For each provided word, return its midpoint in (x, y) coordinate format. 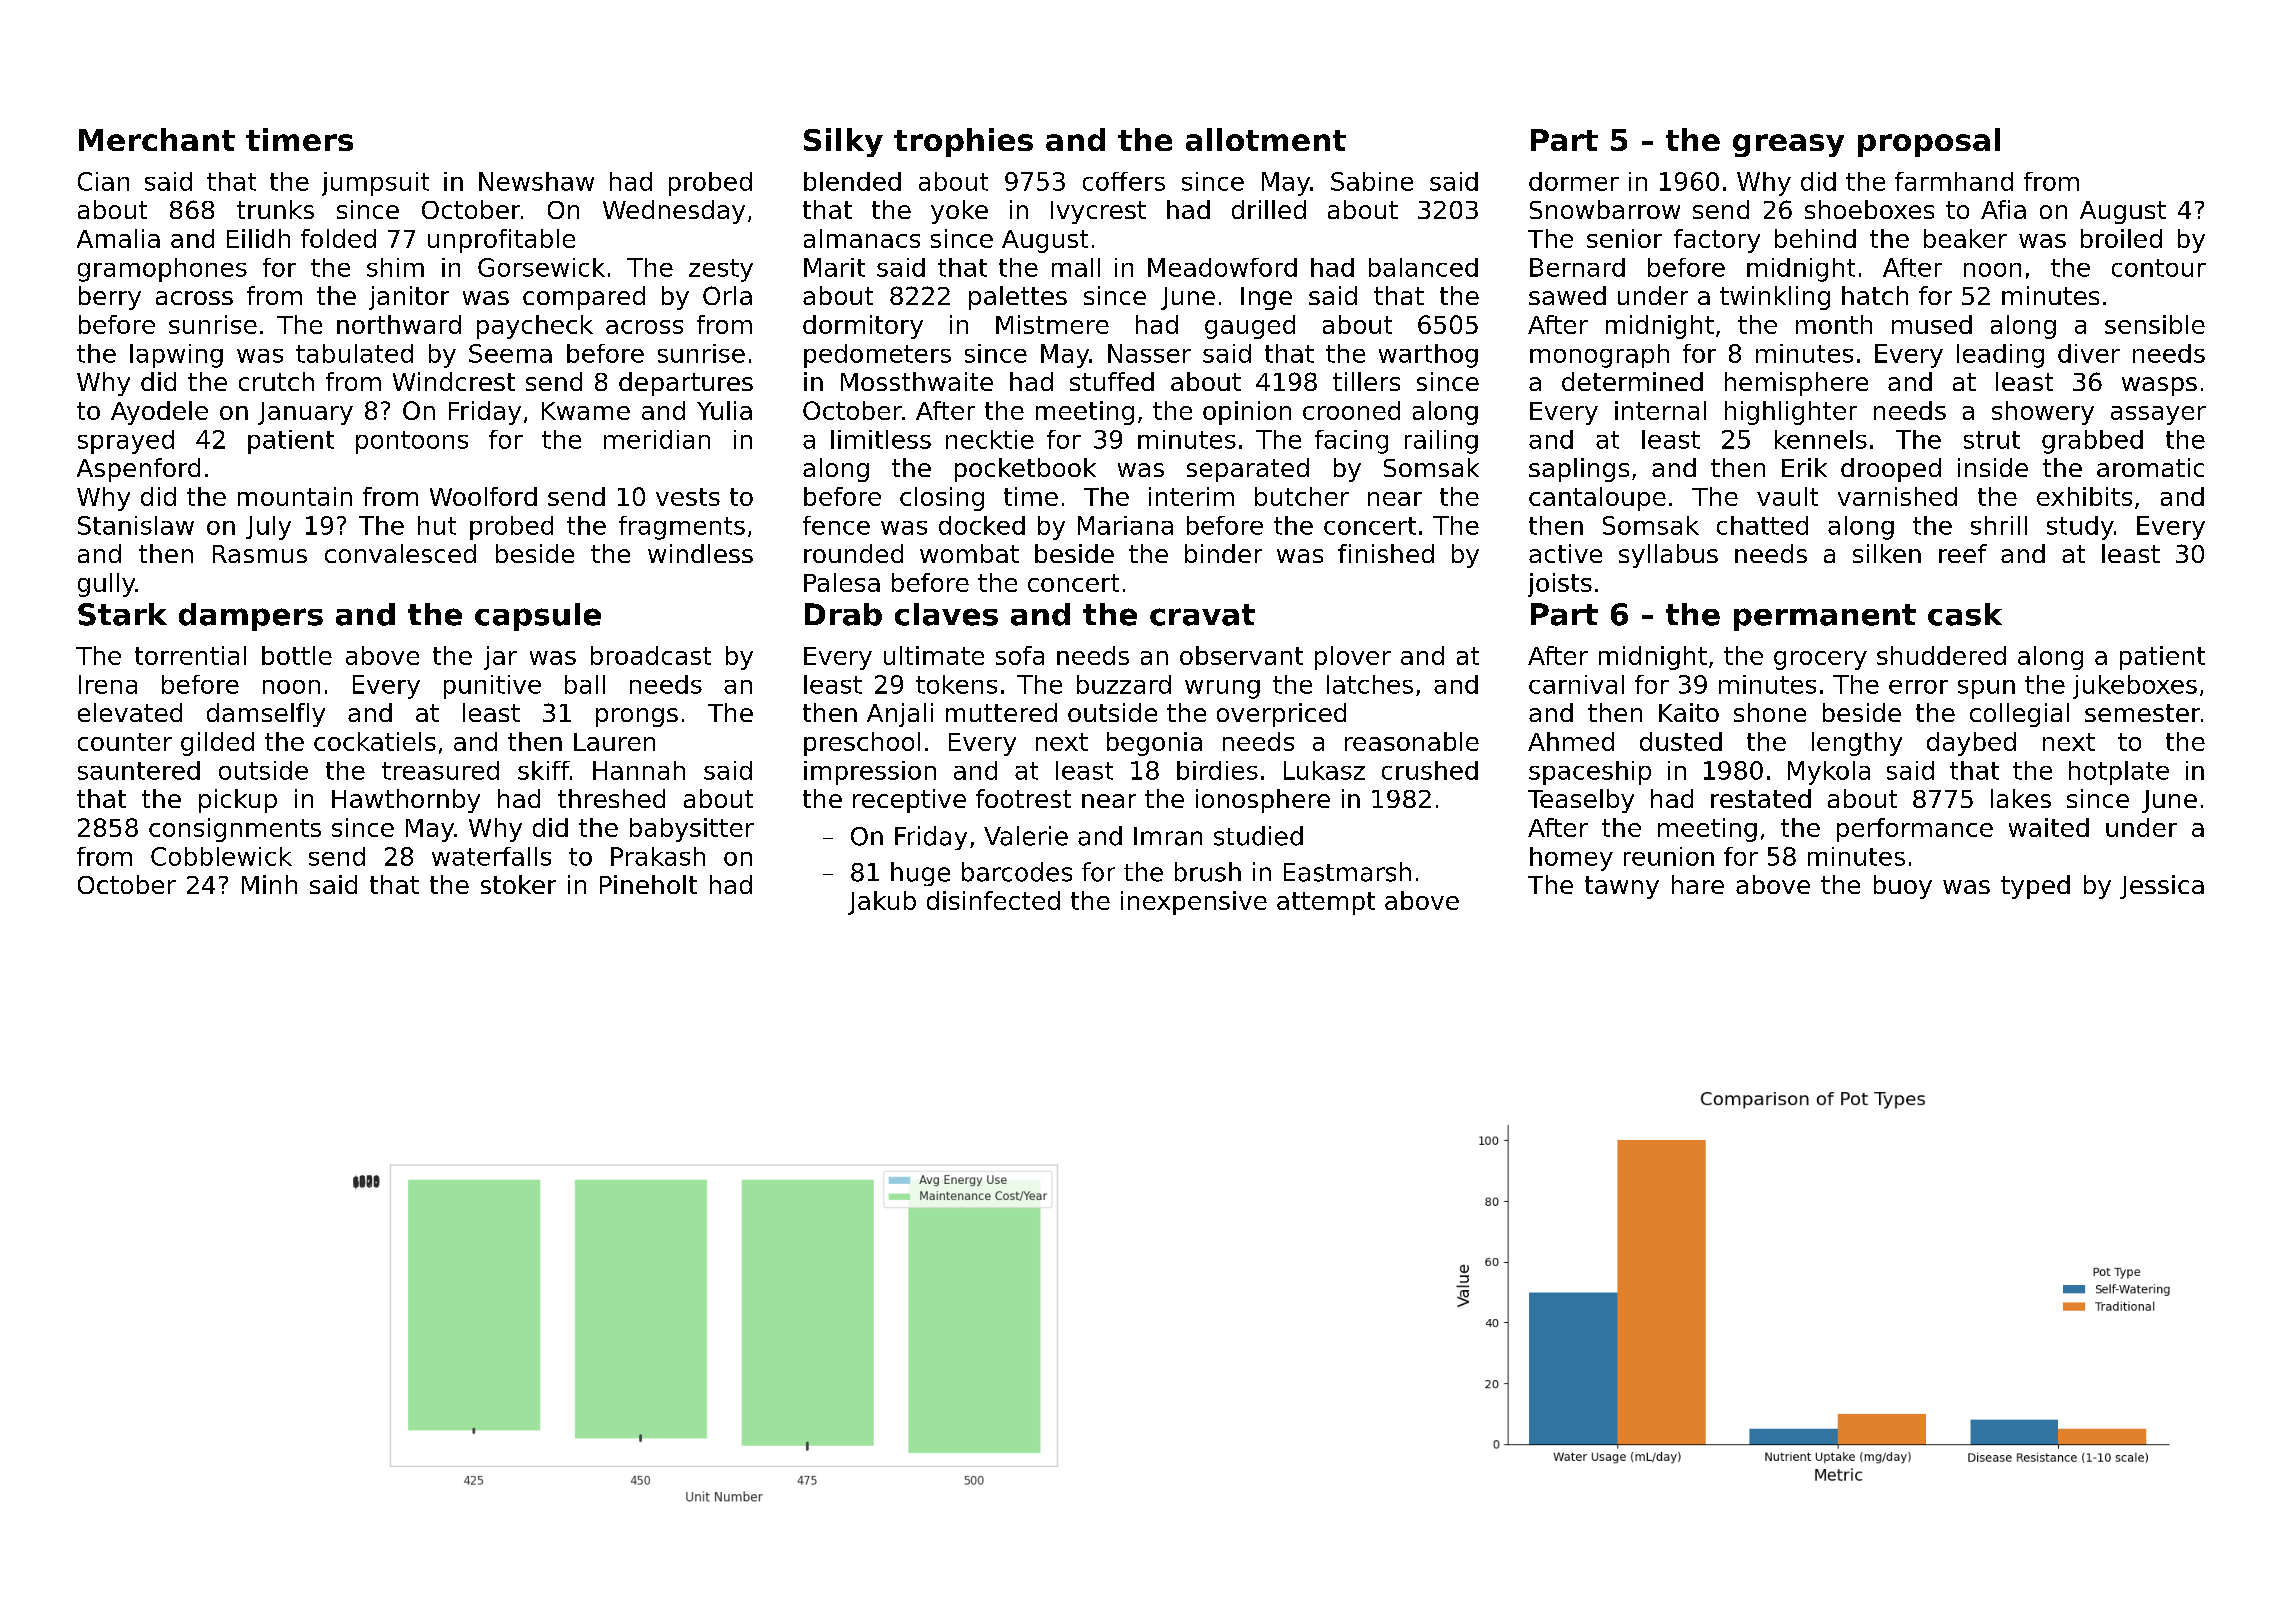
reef (1963, 553)
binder (1223, 553)
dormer (1574, 181)
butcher (1302, 496)
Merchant (157, 139)
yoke (959, 212)
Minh (269, 884)
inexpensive (1194, 903)
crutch (276, 381)
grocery (1820, 660)
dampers (251, 617)
